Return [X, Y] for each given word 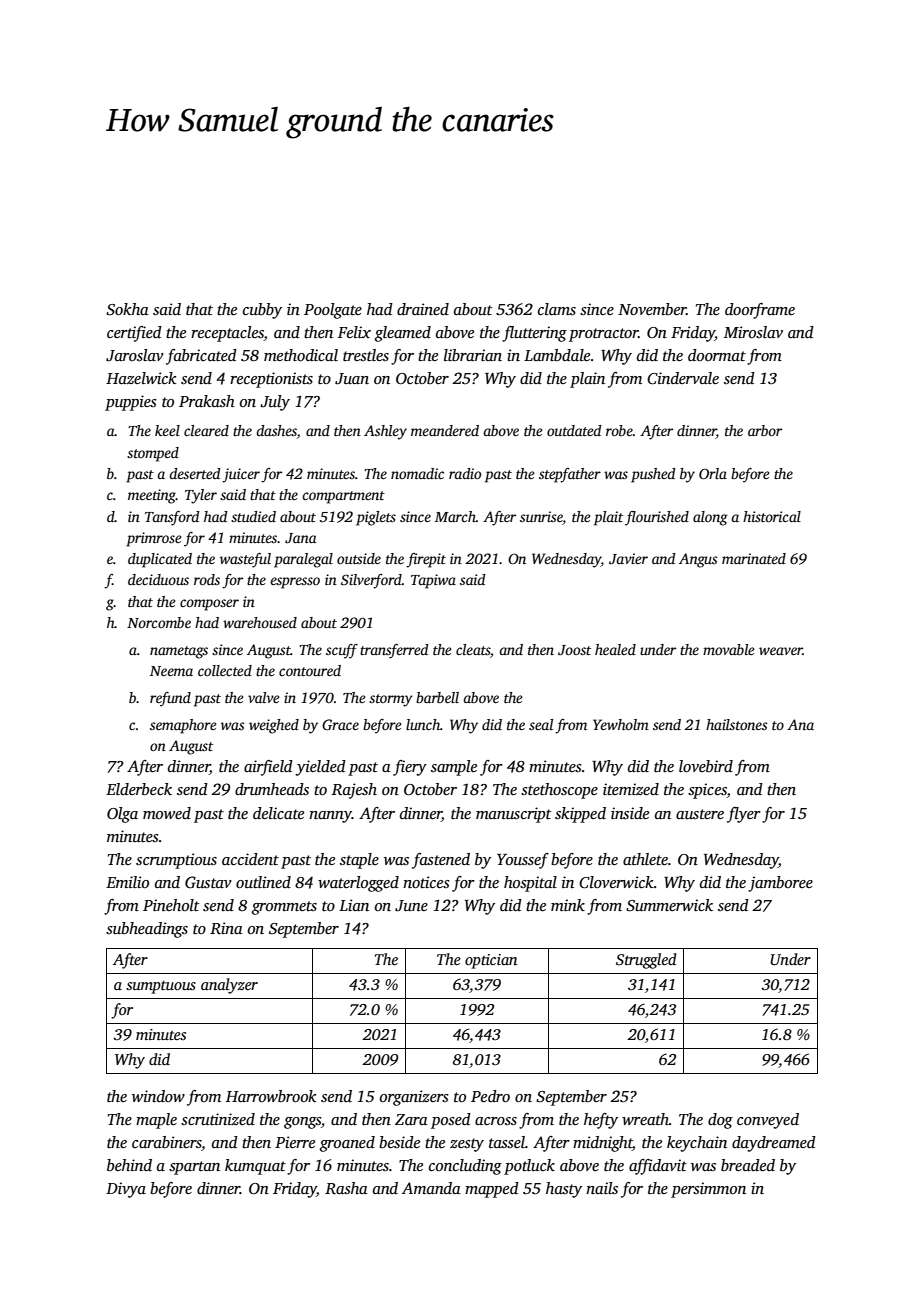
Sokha [127, 309]
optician [491, 961]
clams [557, 309]
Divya [126, 1190]
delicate [278, 813]
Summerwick [669, 905]
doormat [717, 355]
